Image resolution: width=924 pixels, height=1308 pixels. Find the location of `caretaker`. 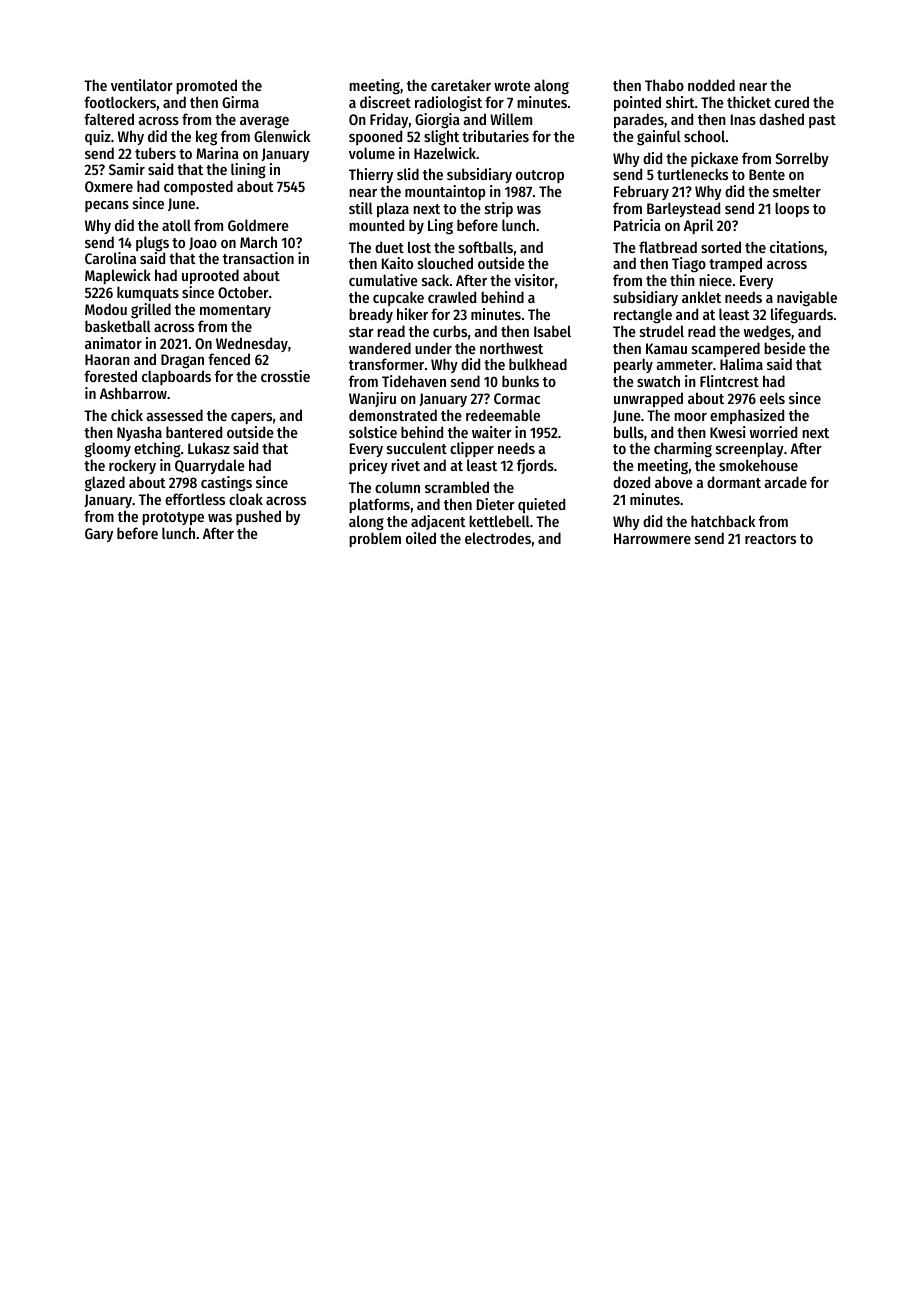

caretaker is located at coordinates (461, 85).
